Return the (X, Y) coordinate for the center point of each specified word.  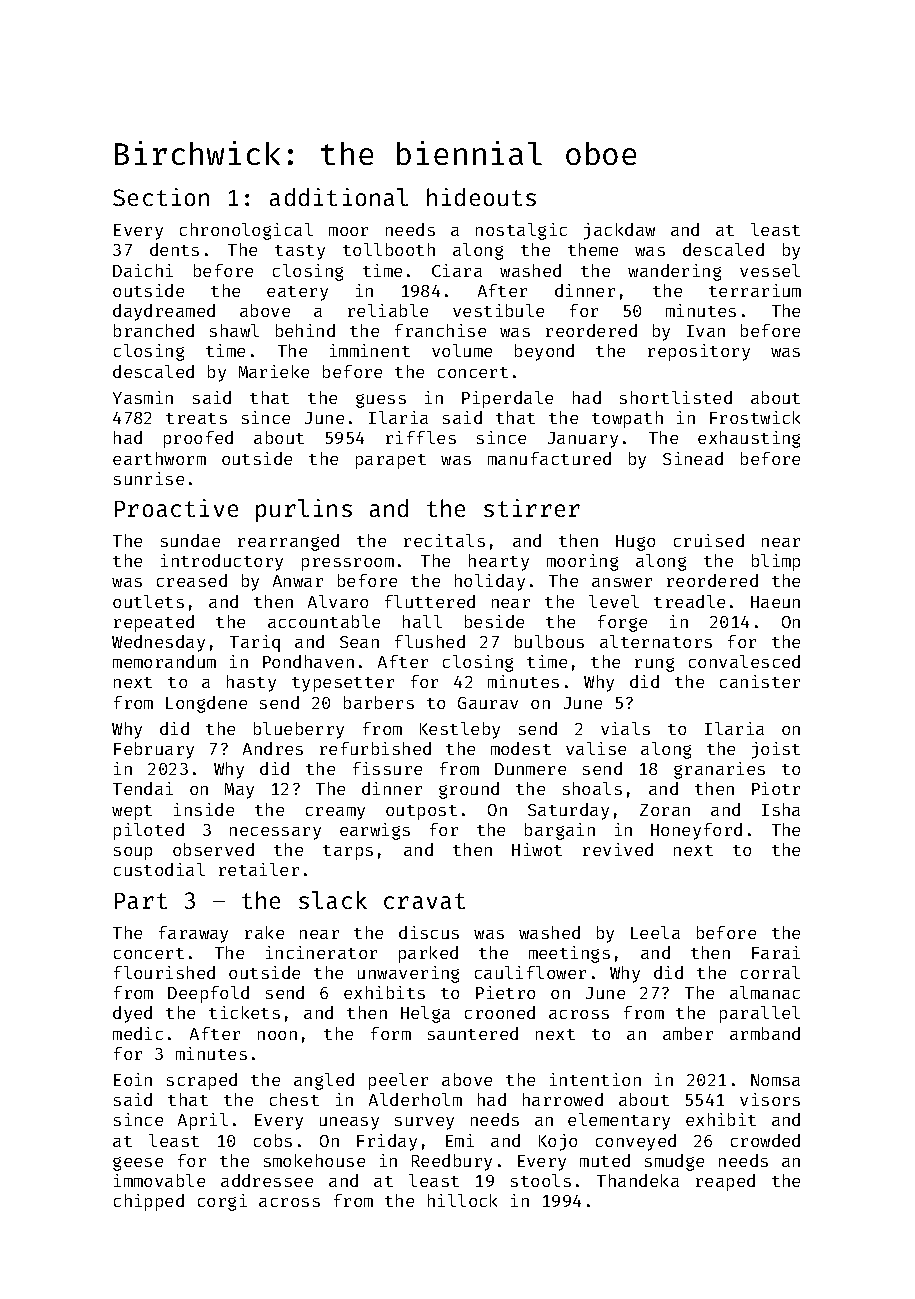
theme (593, 249)
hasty (251, 683)
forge (622, 623)
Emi (460, 1140)
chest (294, 1099)
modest (521, 748)
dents (174, 249)
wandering (674, 272)
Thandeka (638, 1180)
